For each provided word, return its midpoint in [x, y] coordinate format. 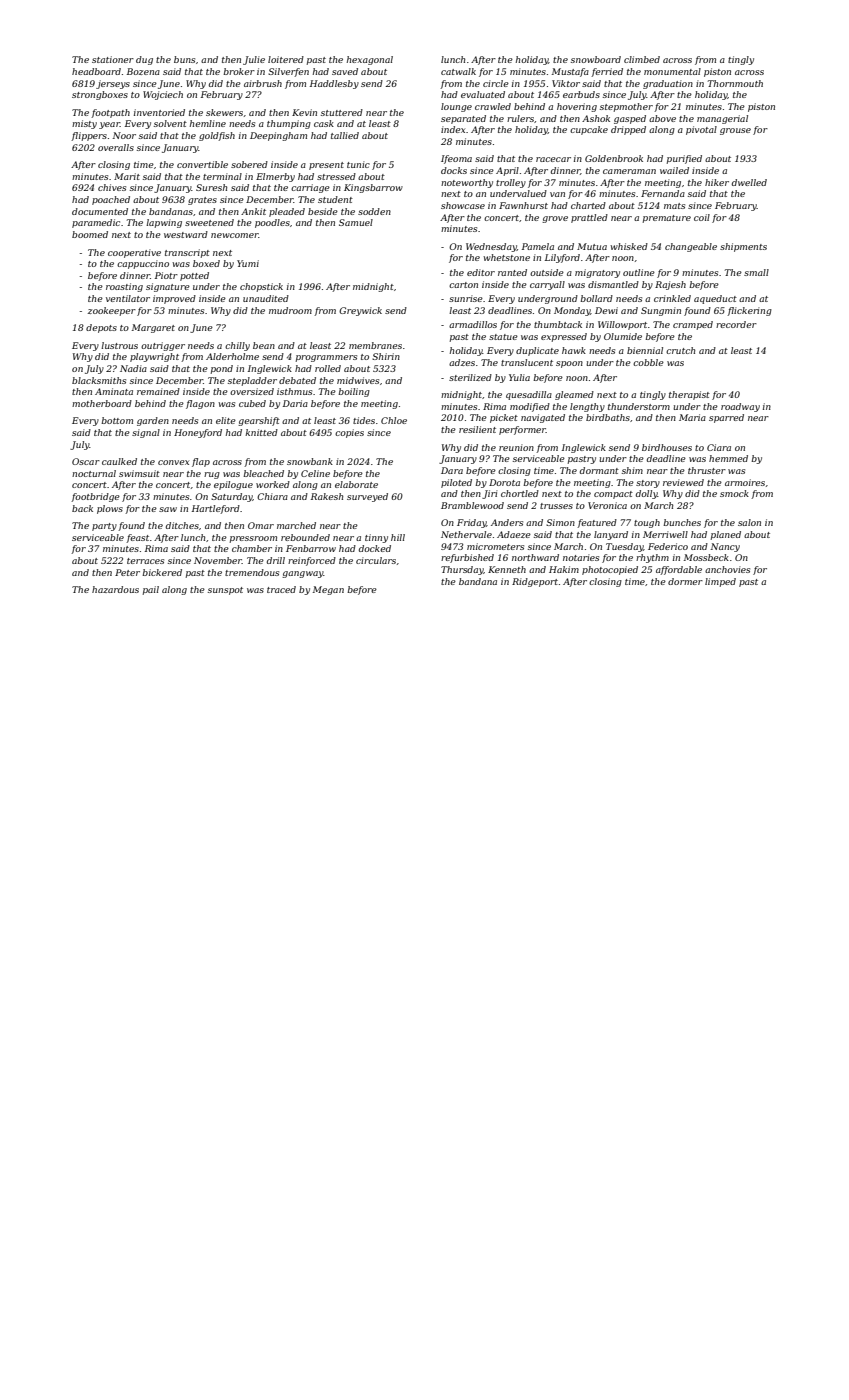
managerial [722, 119]
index [453, 129]
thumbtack [558, 324]
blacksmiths [99, 380]
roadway [740, 407]
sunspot [225, 591]
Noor [124, 135]
